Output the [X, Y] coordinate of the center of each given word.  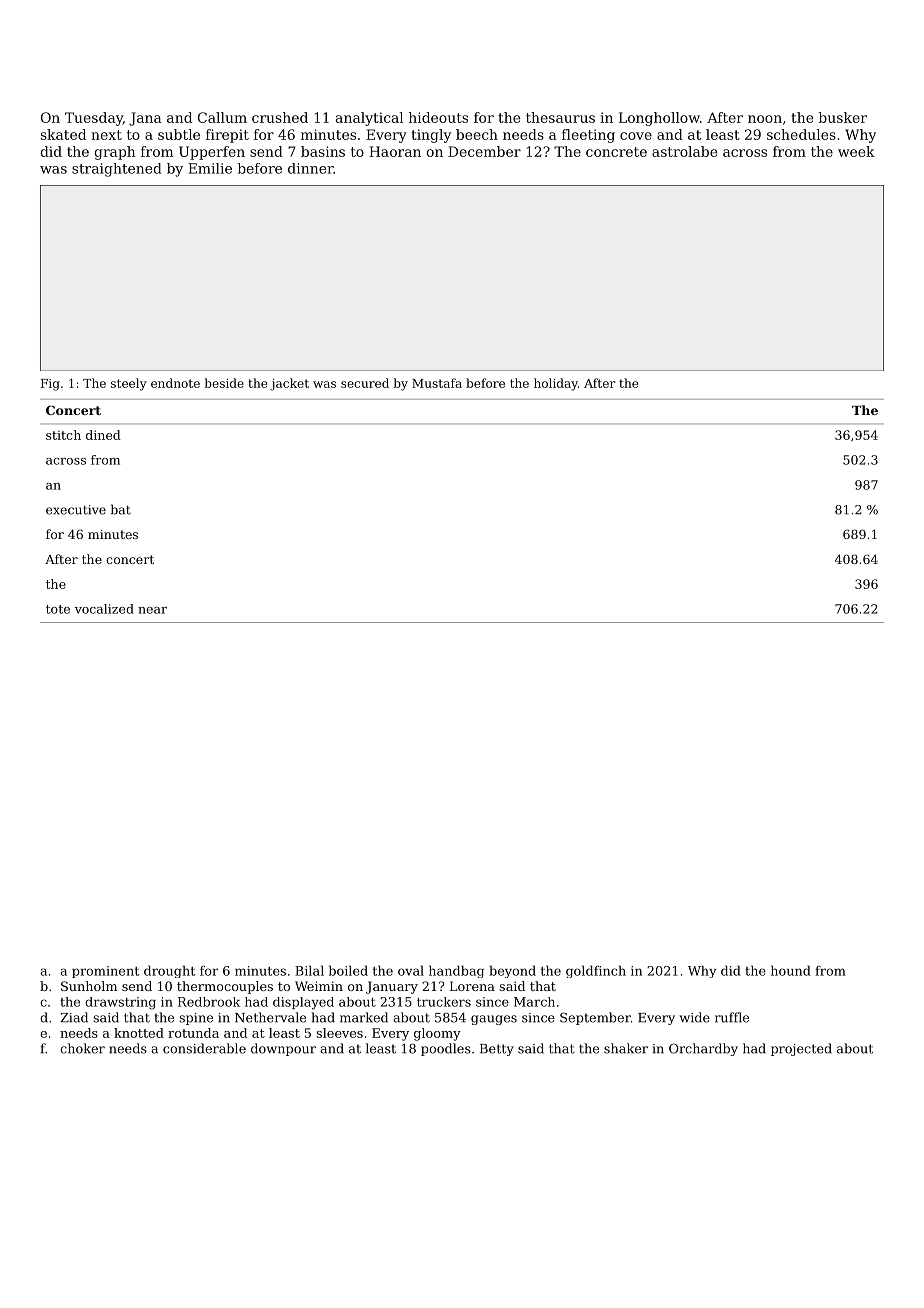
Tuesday [94, 119]
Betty [497, 1050]
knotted [139, 1033]
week [856, 151]
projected [801, 1049]
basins [323, 151]
